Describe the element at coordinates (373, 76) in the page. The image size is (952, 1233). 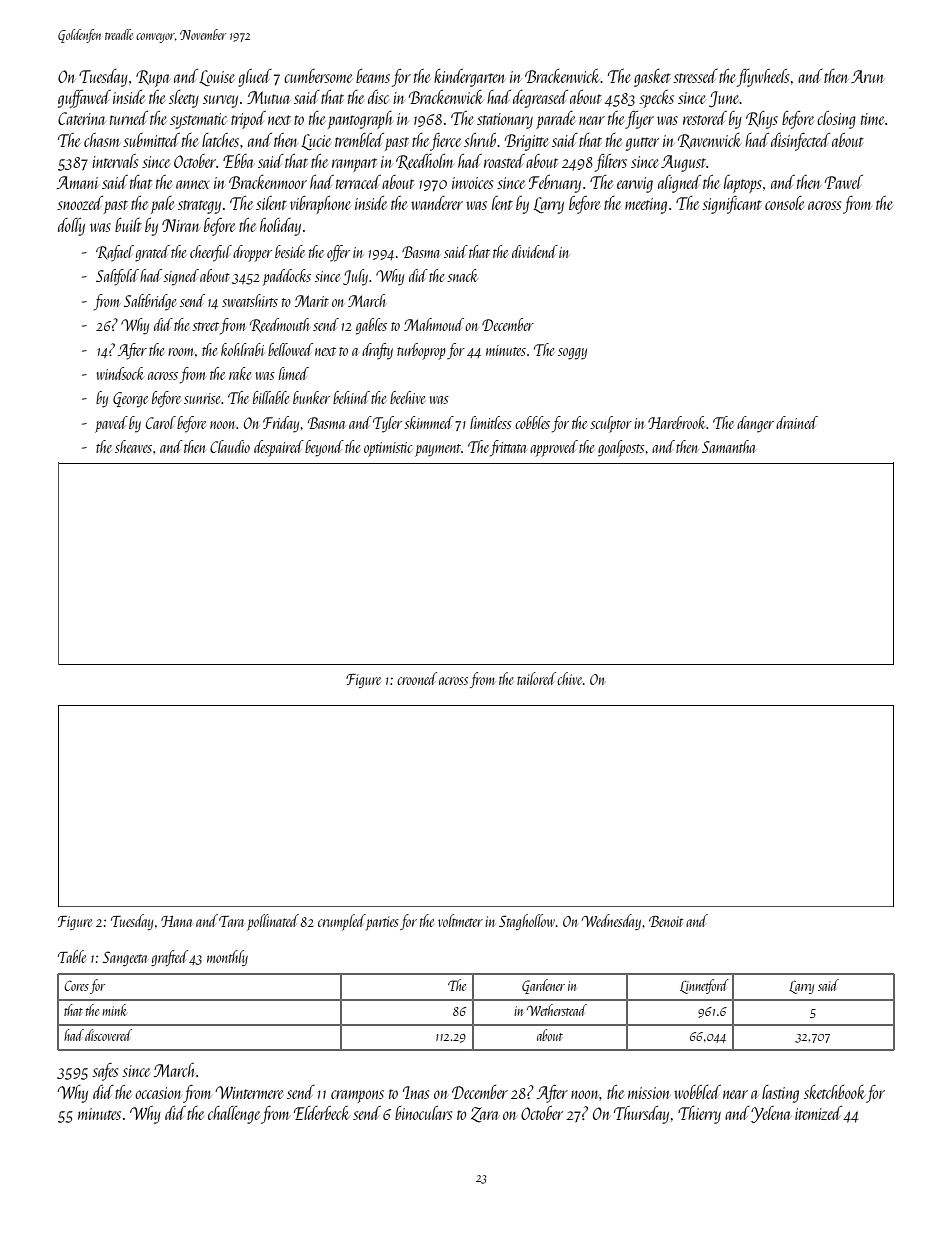
I see `beams` at that location.
